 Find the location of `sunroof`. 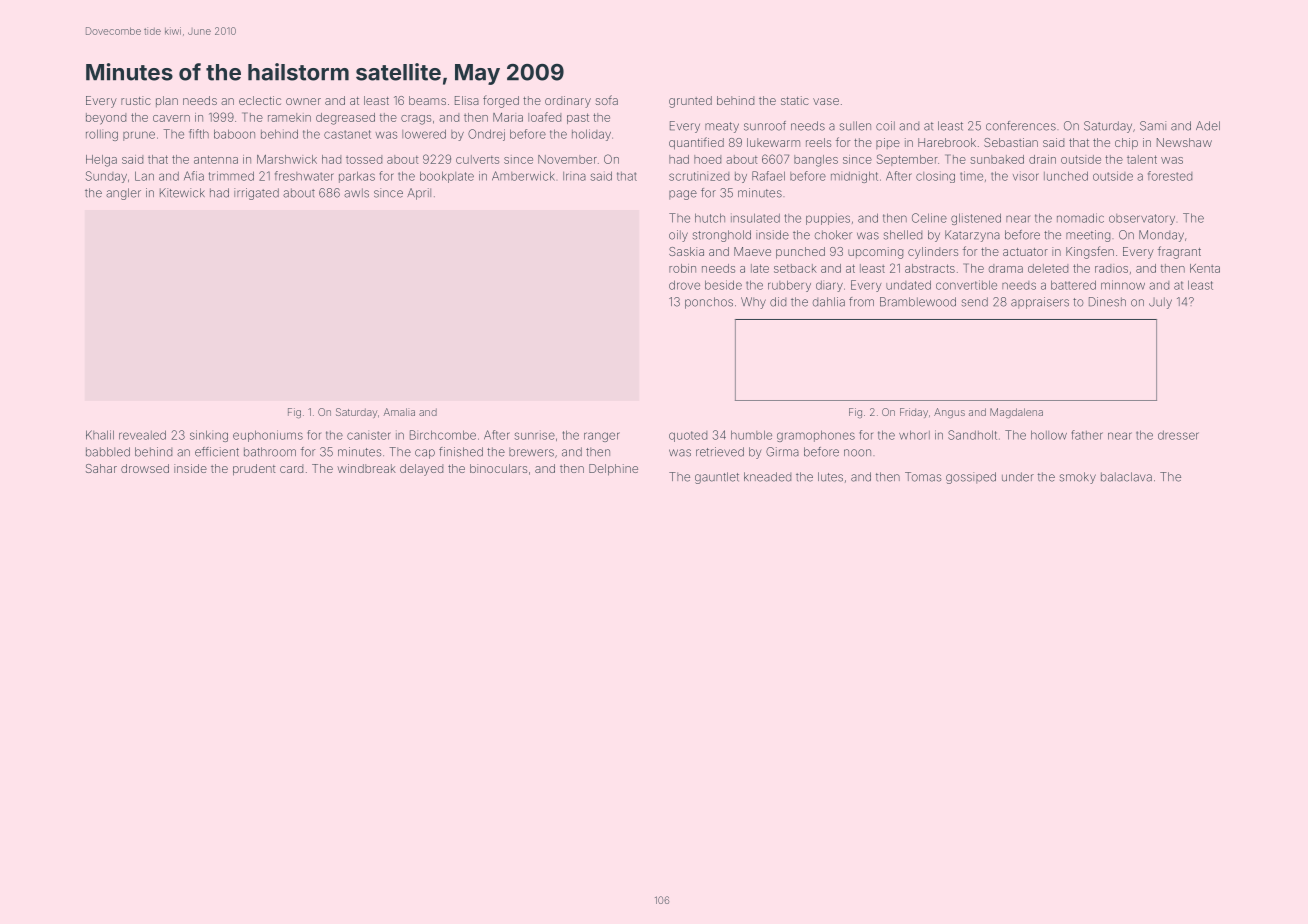

sunroof is located at coordinates (765, 126).
